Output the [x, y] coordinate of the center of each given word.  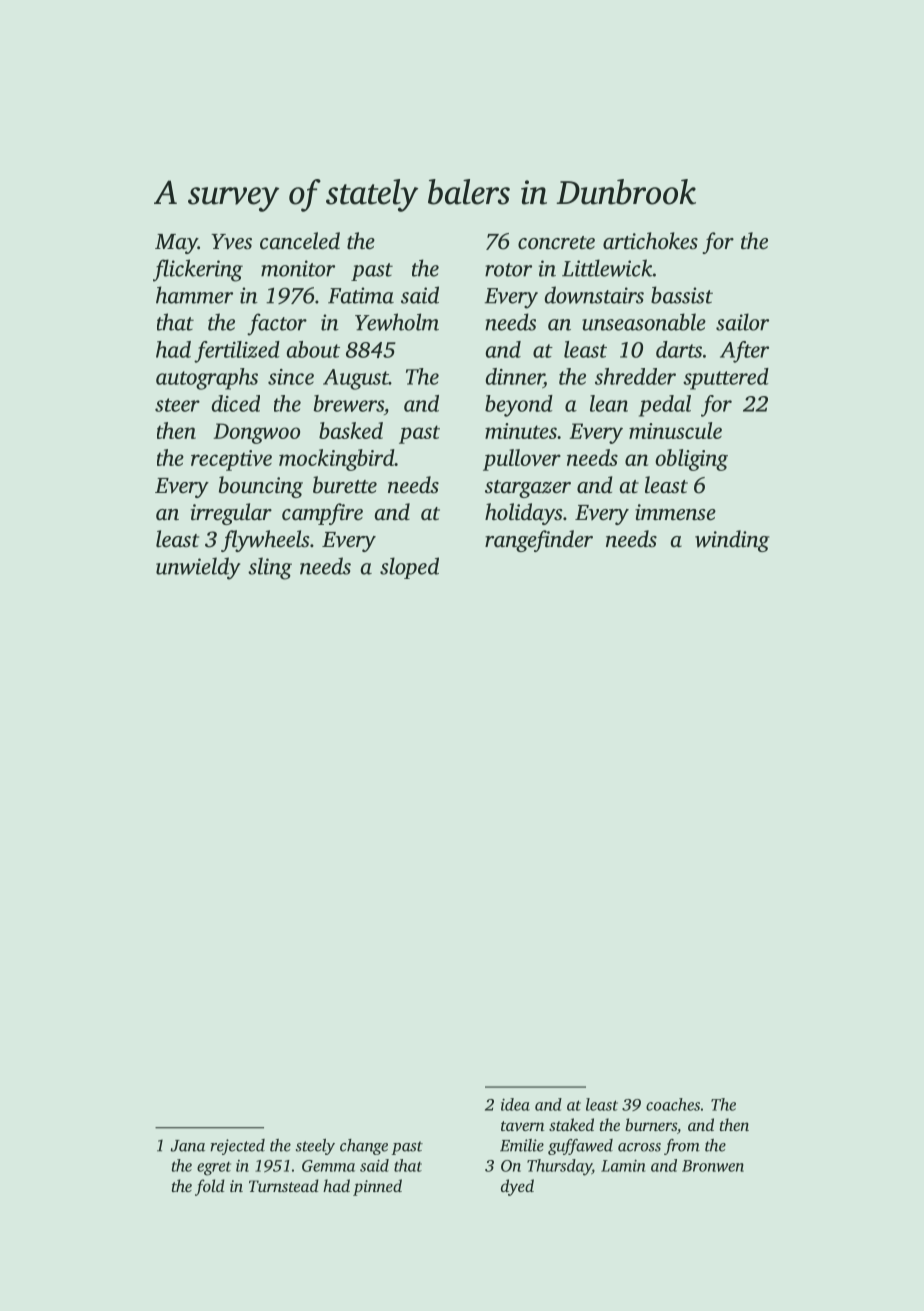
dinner [515, 376]
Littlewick [607, 268]
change [364, 1147]
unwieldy [198, 568]
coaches [673, 1104]
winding [732, 541]
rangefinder [539, 541]
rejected [237, 1147]
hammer [194, 295]
